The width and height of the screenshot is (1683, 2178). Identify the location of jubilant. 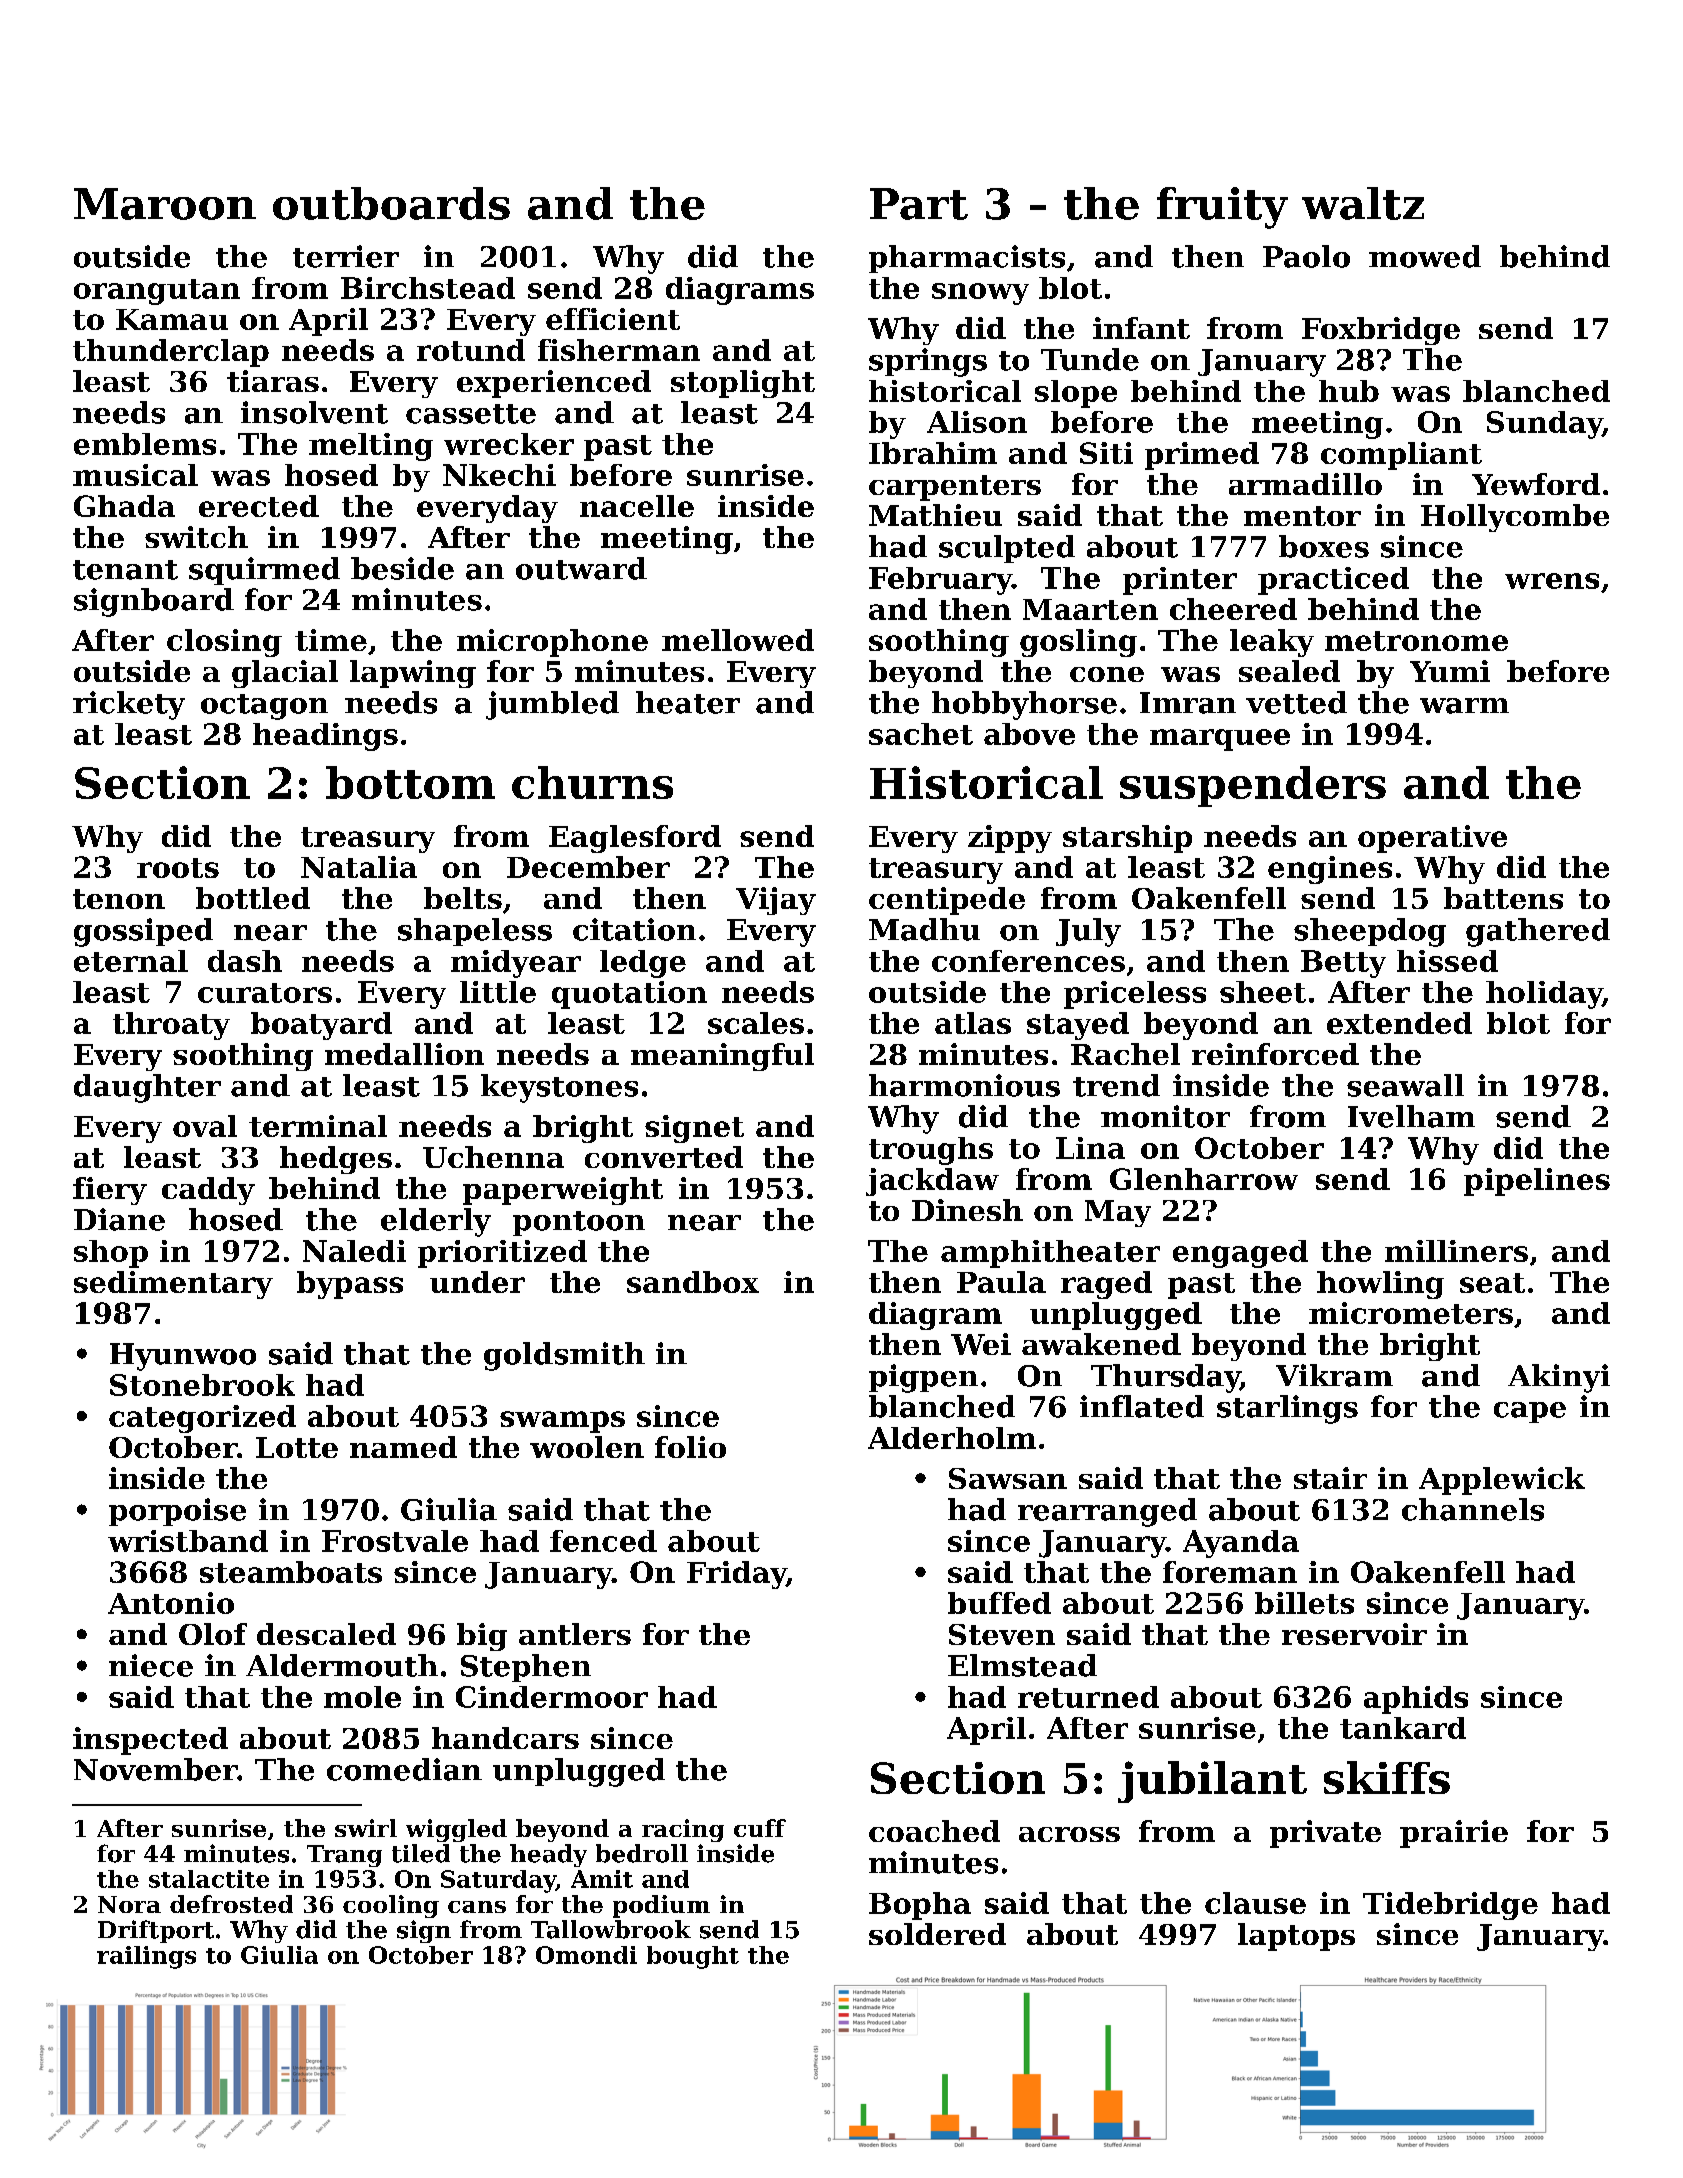
(1212, 1782).
